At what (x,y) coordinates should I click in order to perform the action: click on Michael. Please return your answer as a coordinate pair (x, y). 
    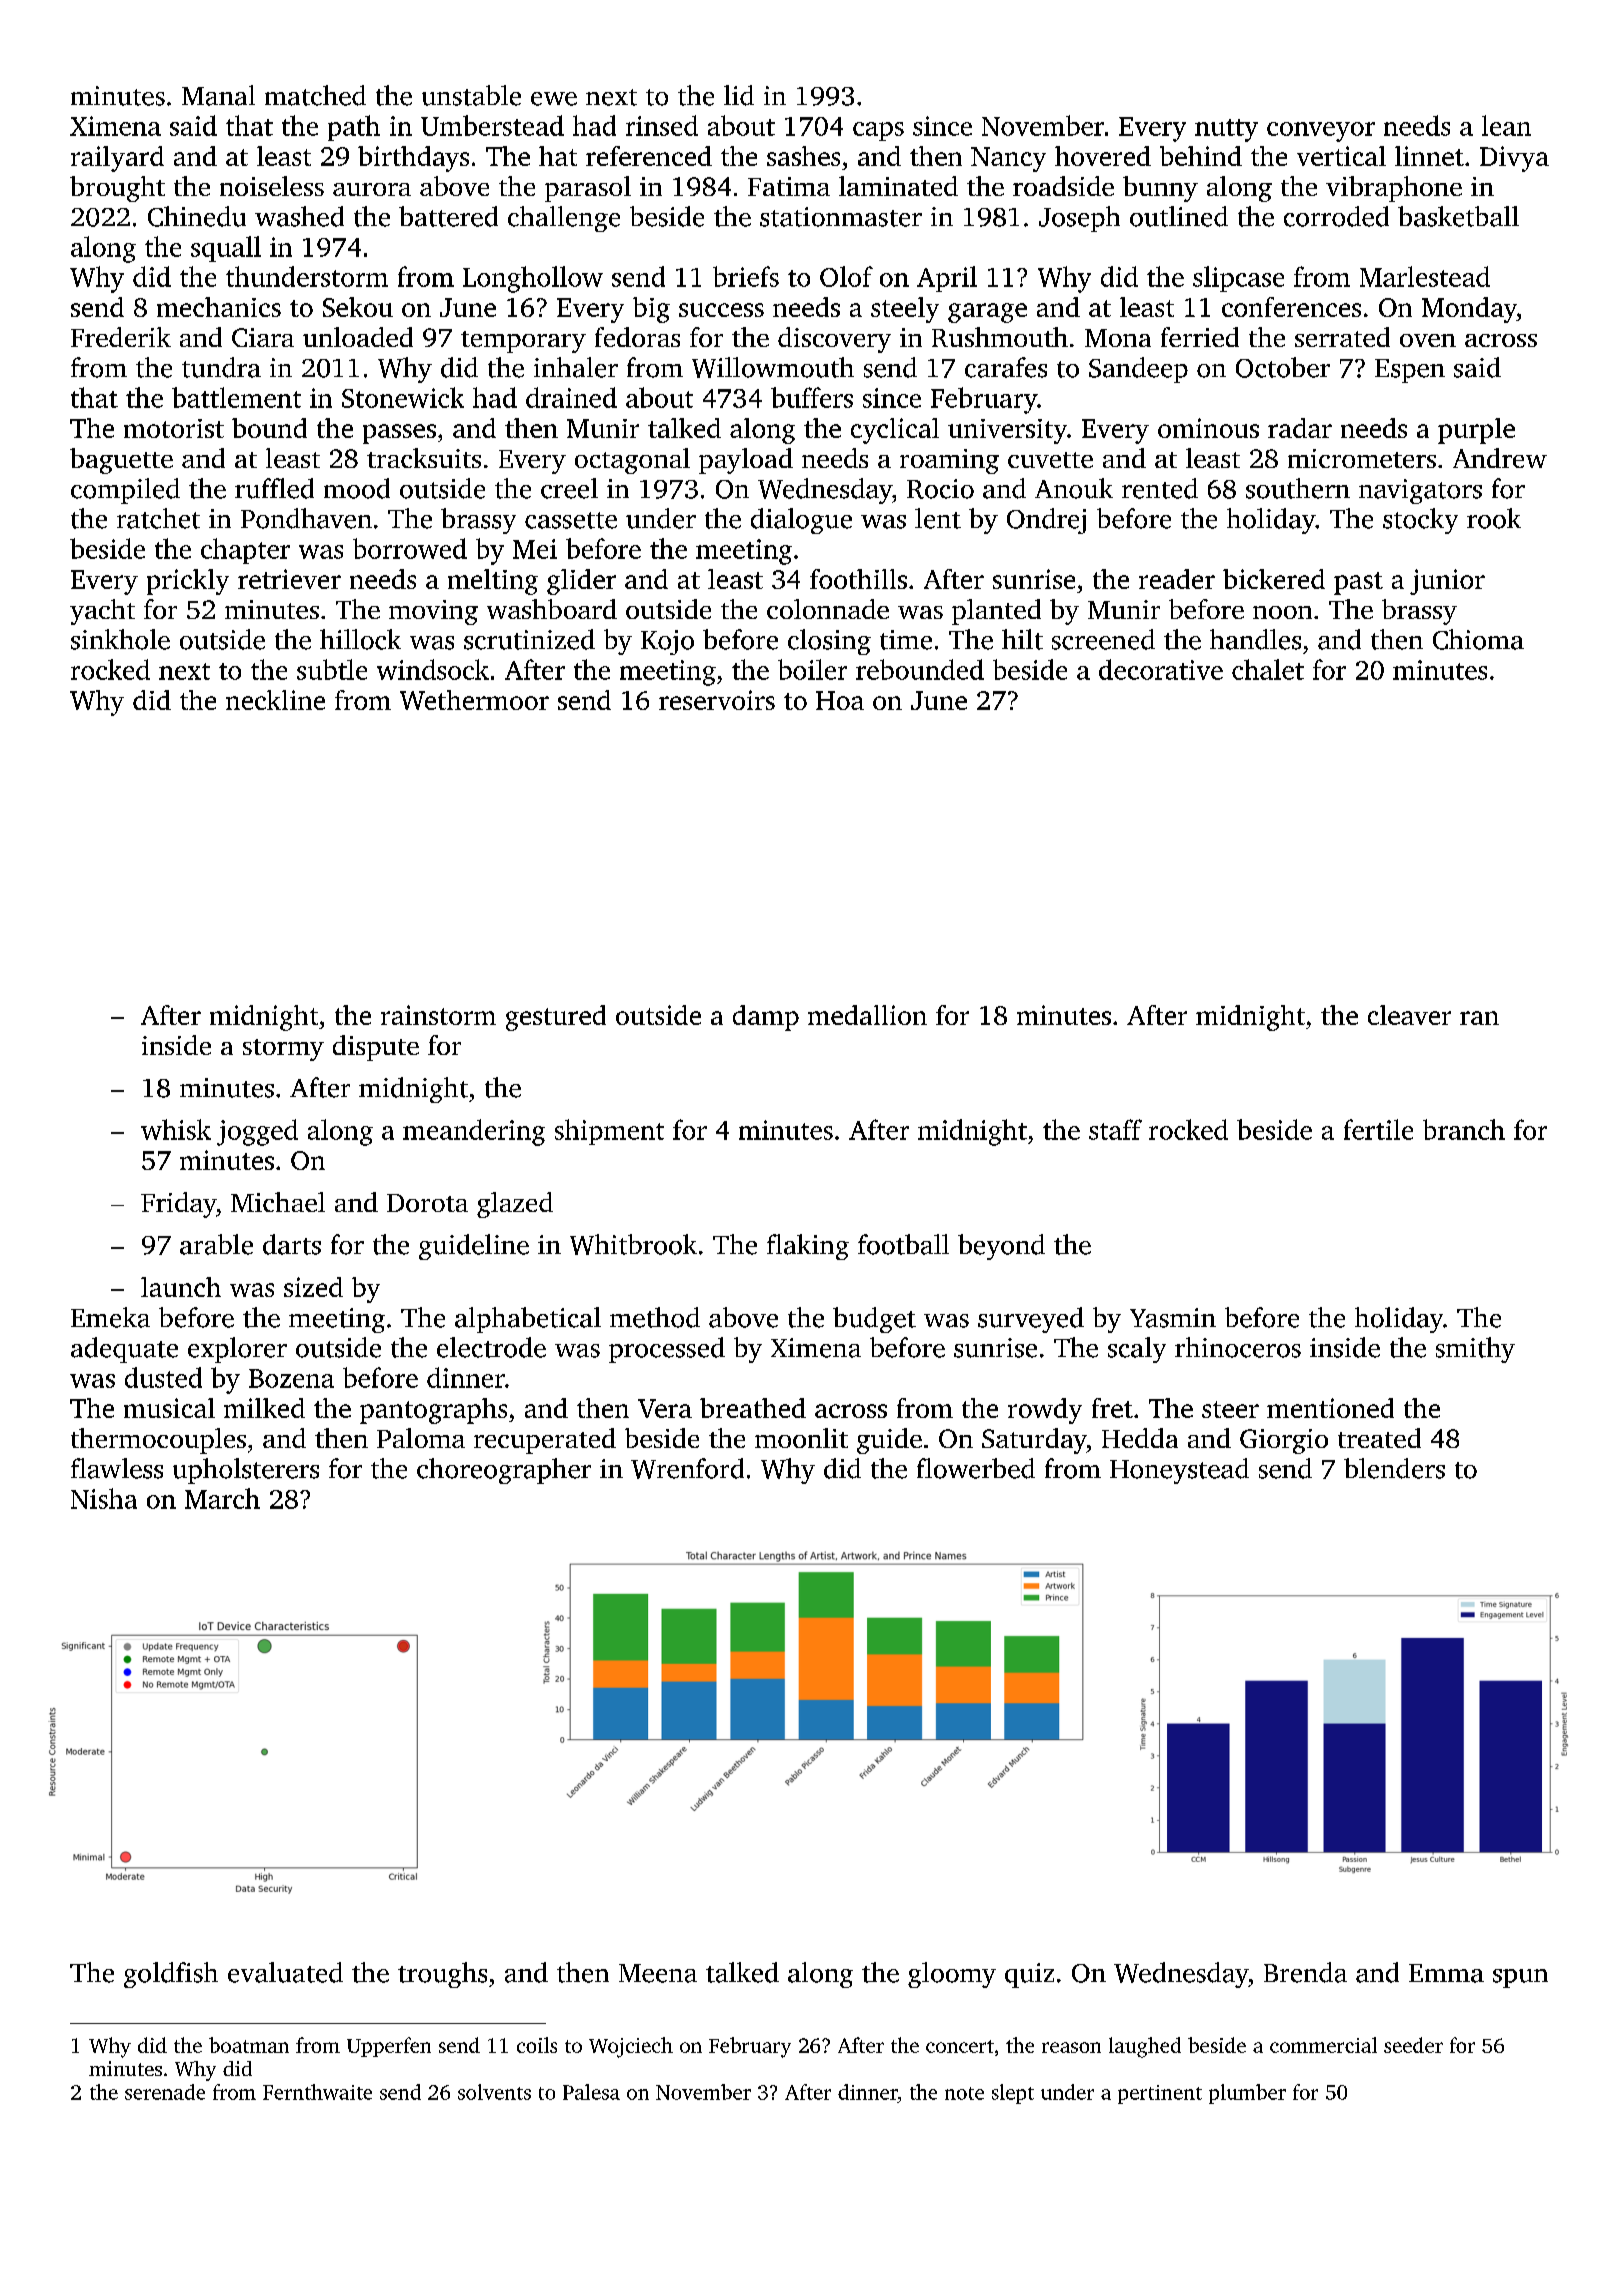
    Looking at the image, I should click on (278, 1202).
